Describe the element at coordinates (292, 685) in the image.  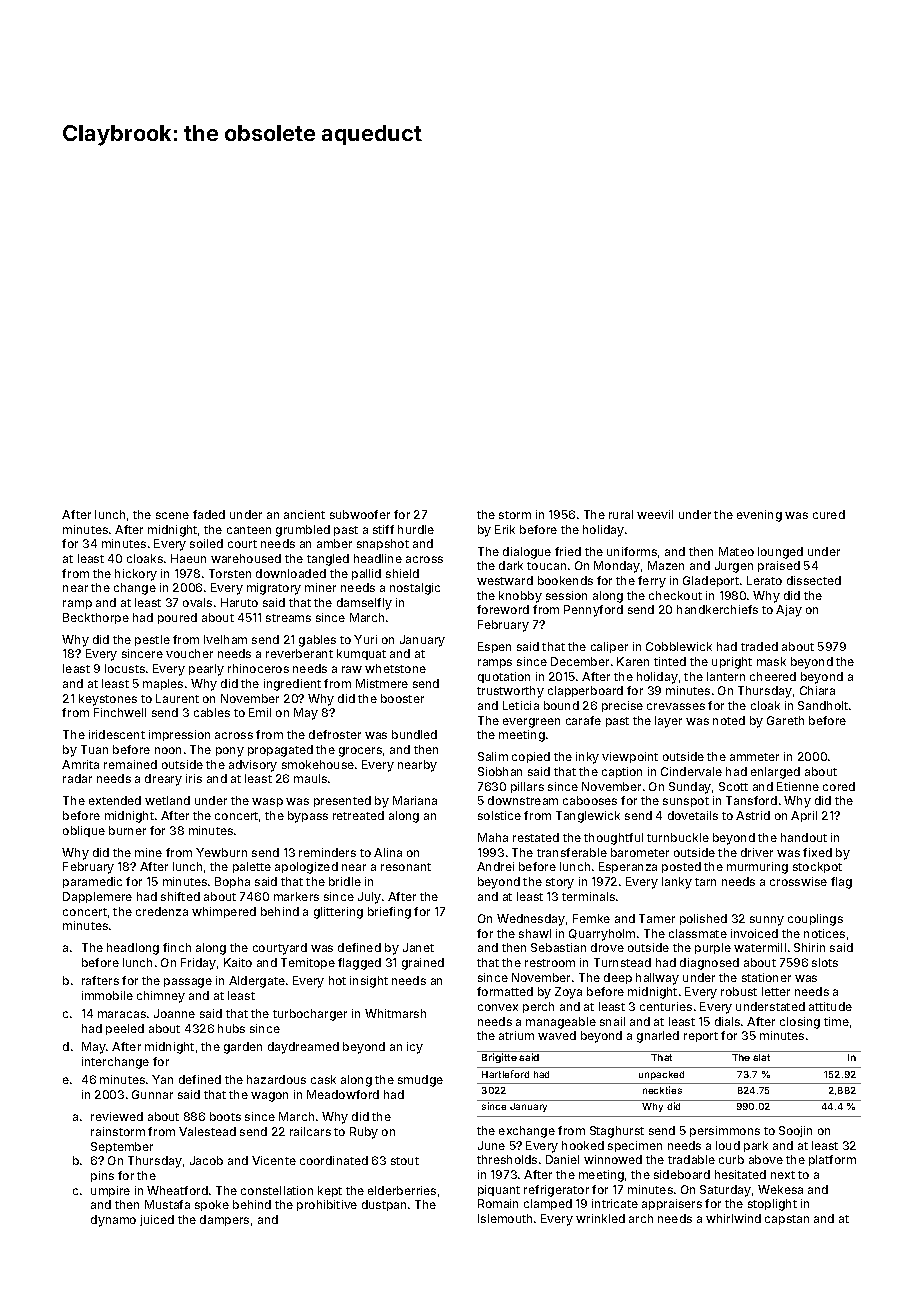
I see `ingredient` at that location.
